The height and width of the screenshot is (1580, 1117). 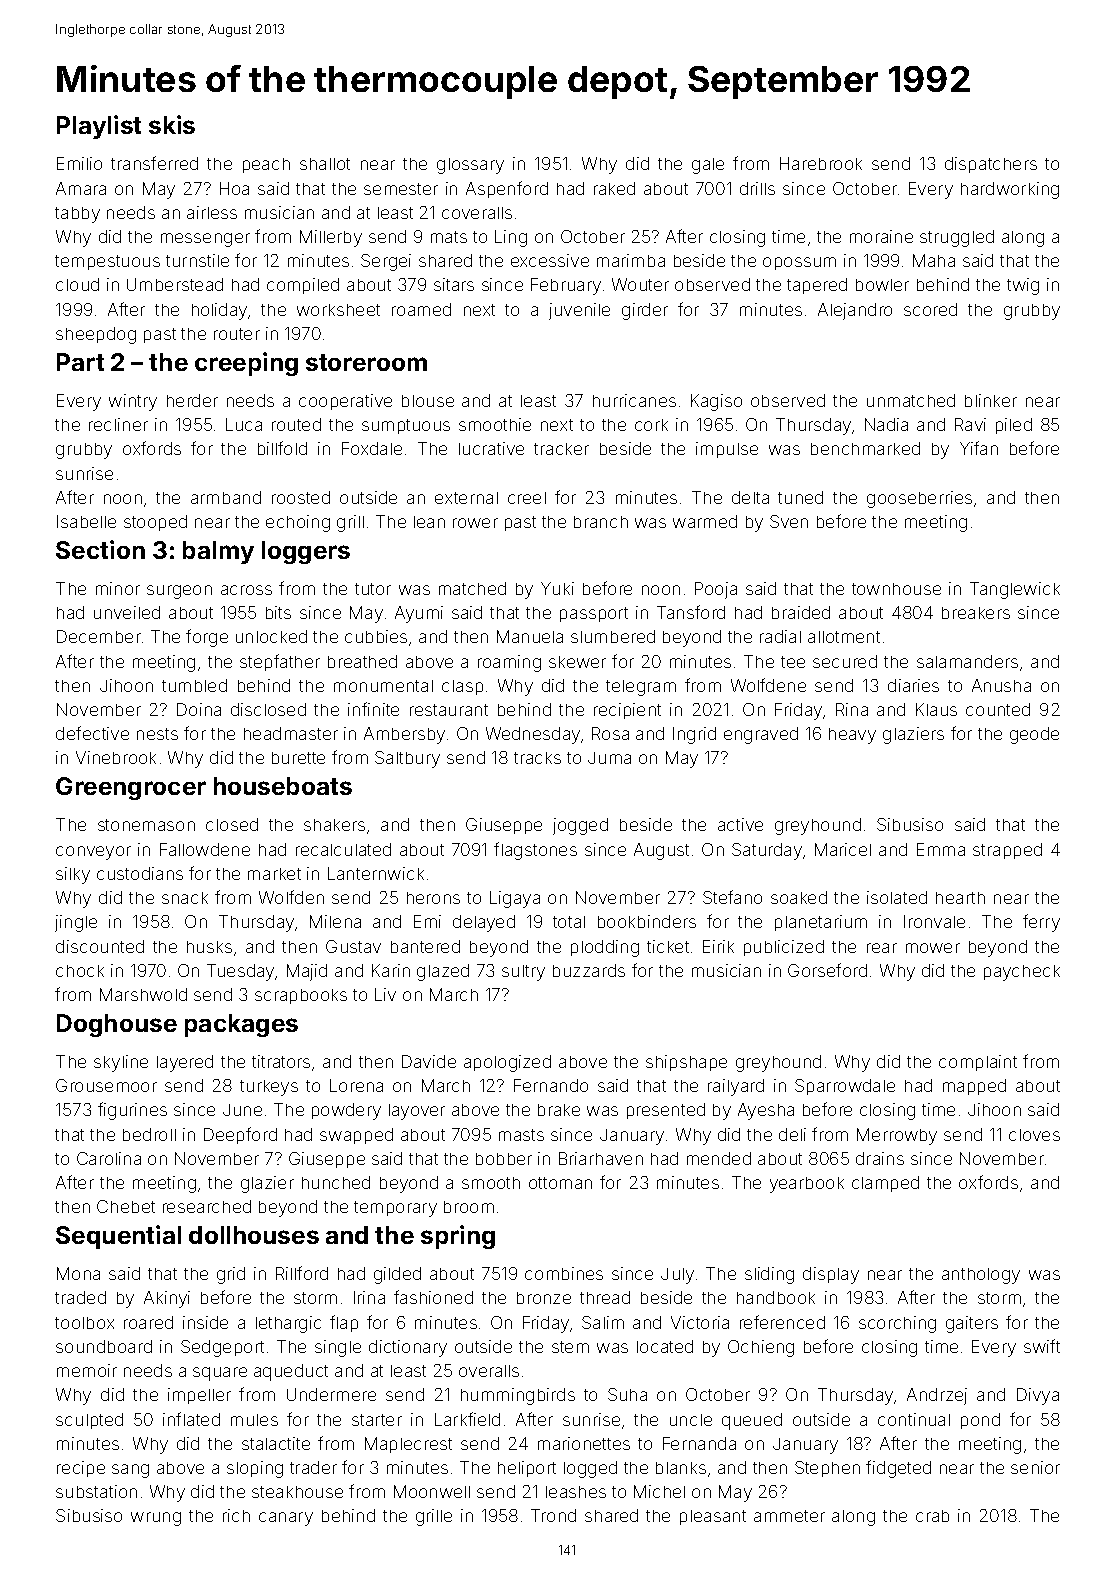 What do you see at coordinates (708, 166) in the screenshot?
I see `gale` at bounding box center [708, 166].
